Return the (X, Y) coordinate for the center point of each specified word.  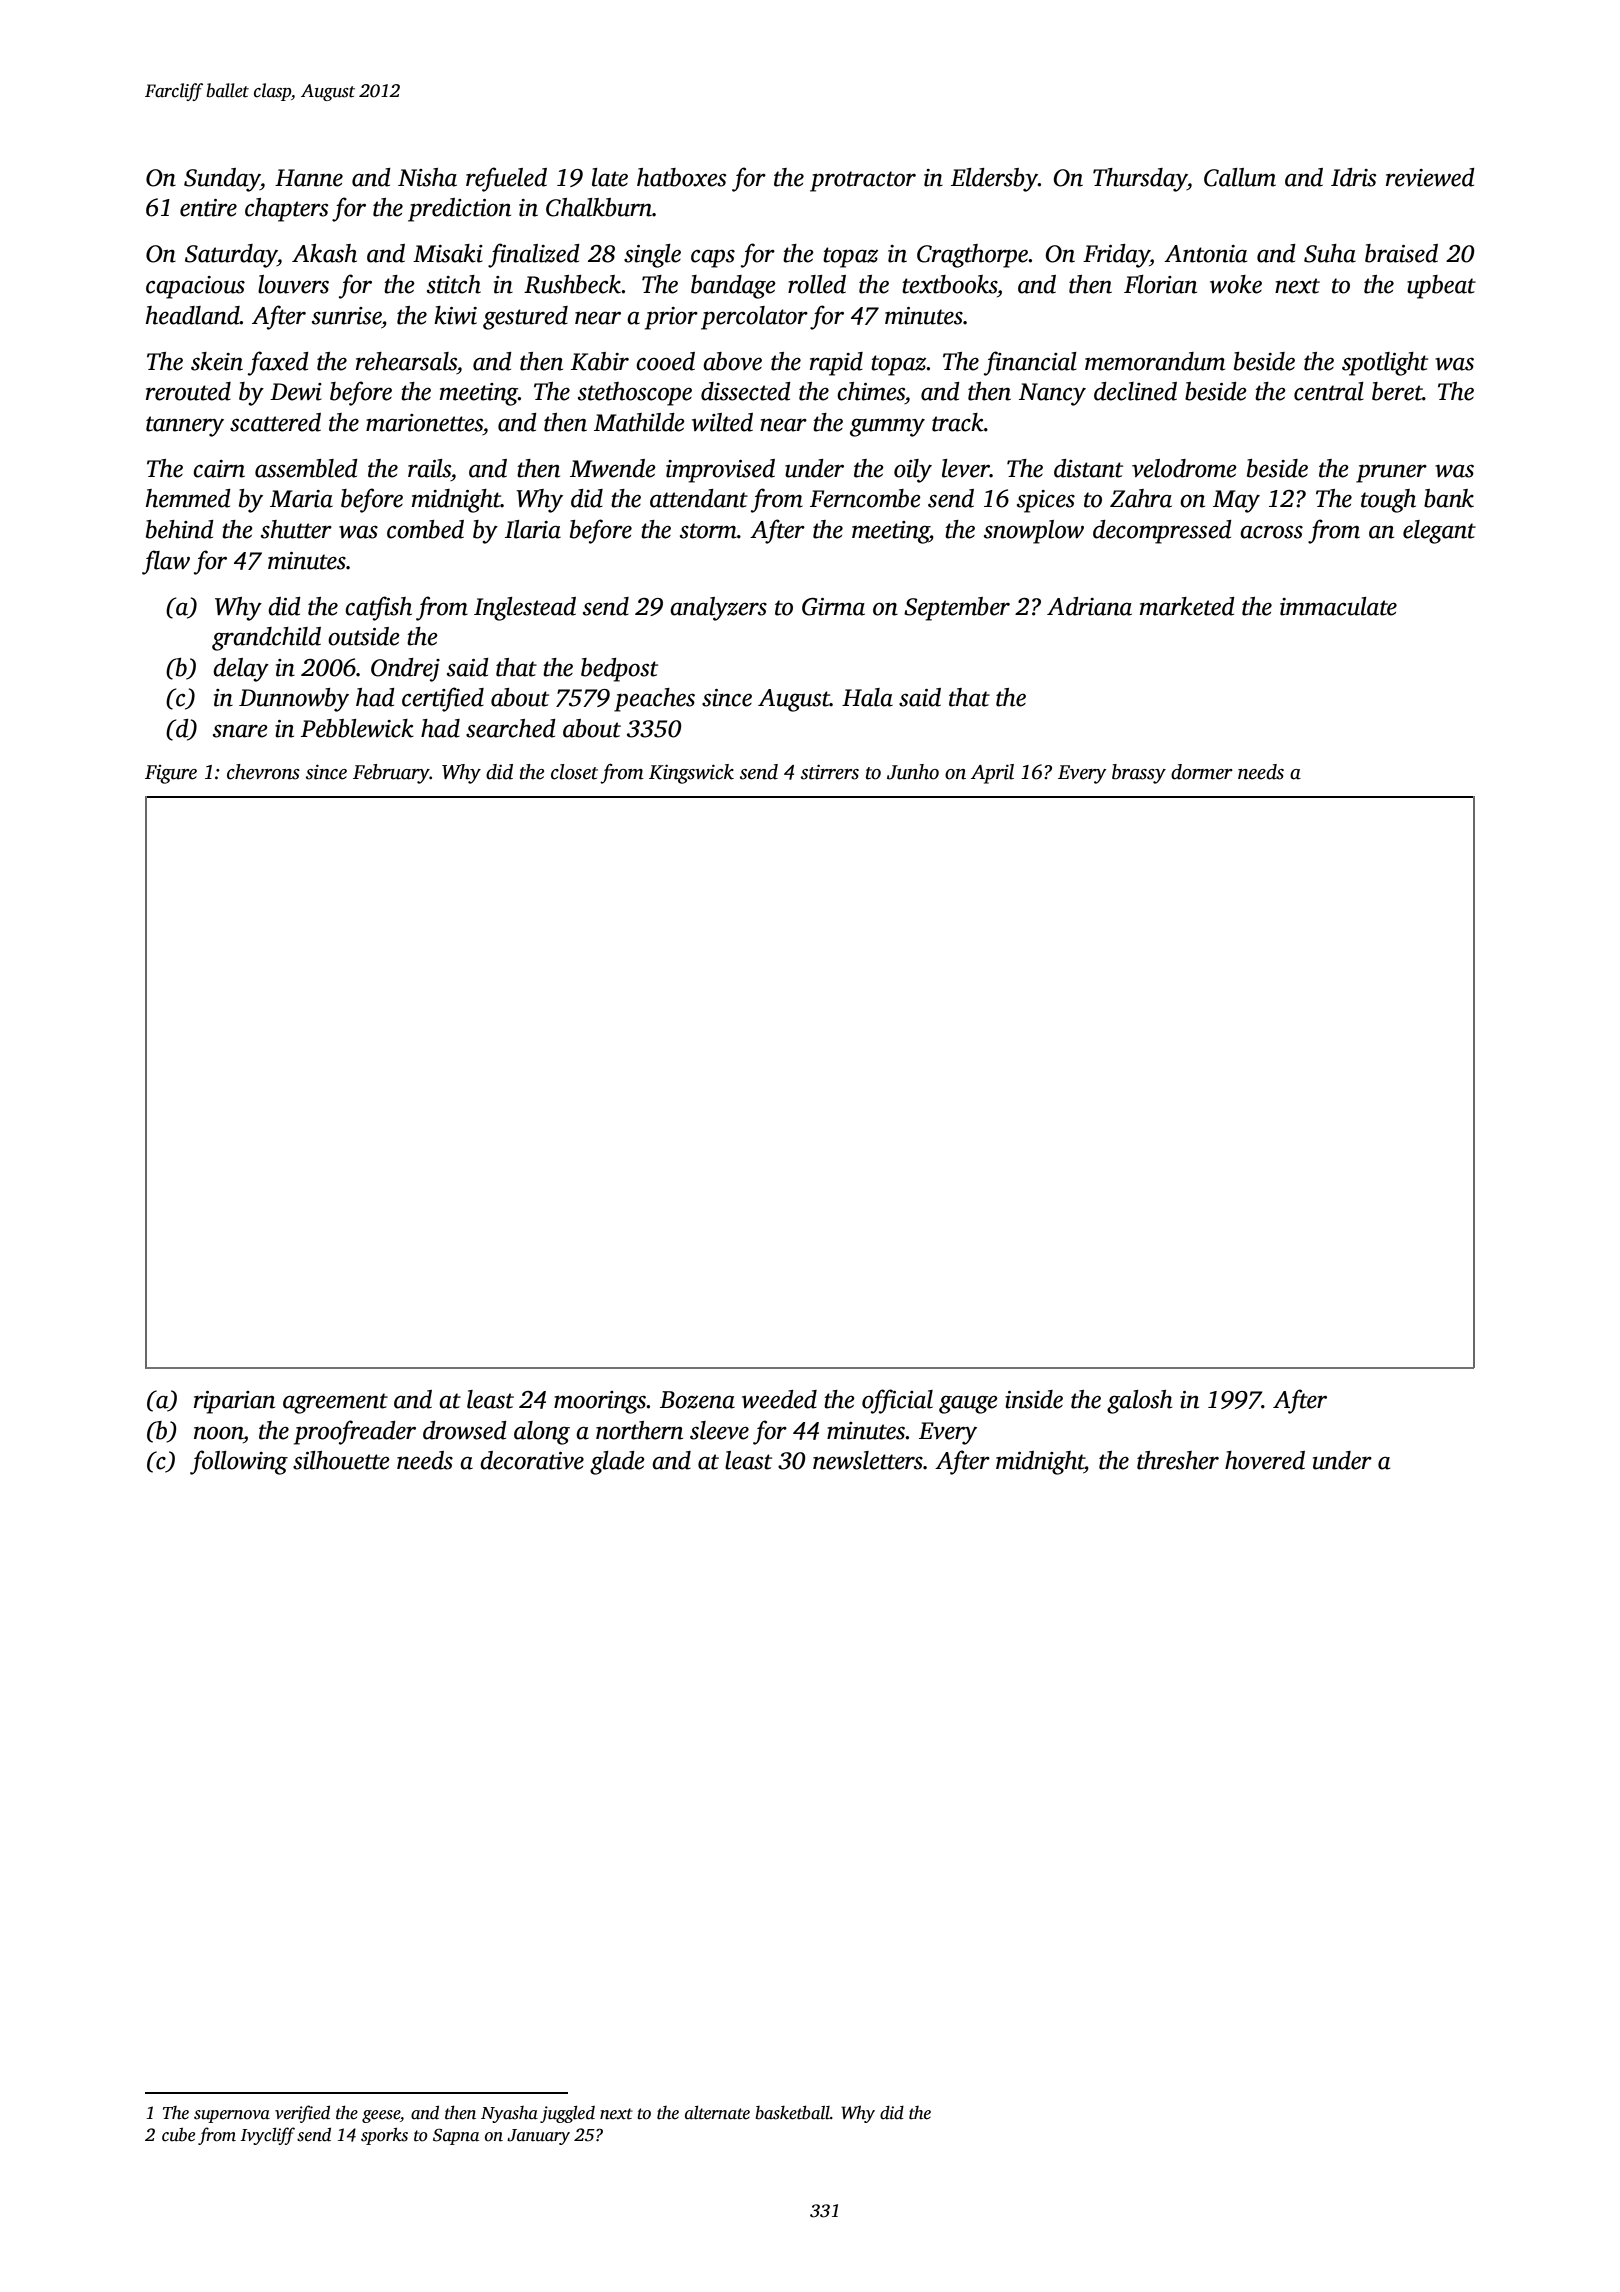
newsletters (868, 1460)
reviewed (1430, 177)
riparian (234, 1402)
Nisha (427, 177)
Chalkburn (599, 207)
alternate (717, 2112)
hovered (1265, 1460)
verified (302, 2114)
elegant (1439, 532)
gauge (968, 1404)
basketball (792, 2112)
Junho (913, 772)
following (239, 1462)
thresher (1178, 1460)
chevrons (263, 772)
